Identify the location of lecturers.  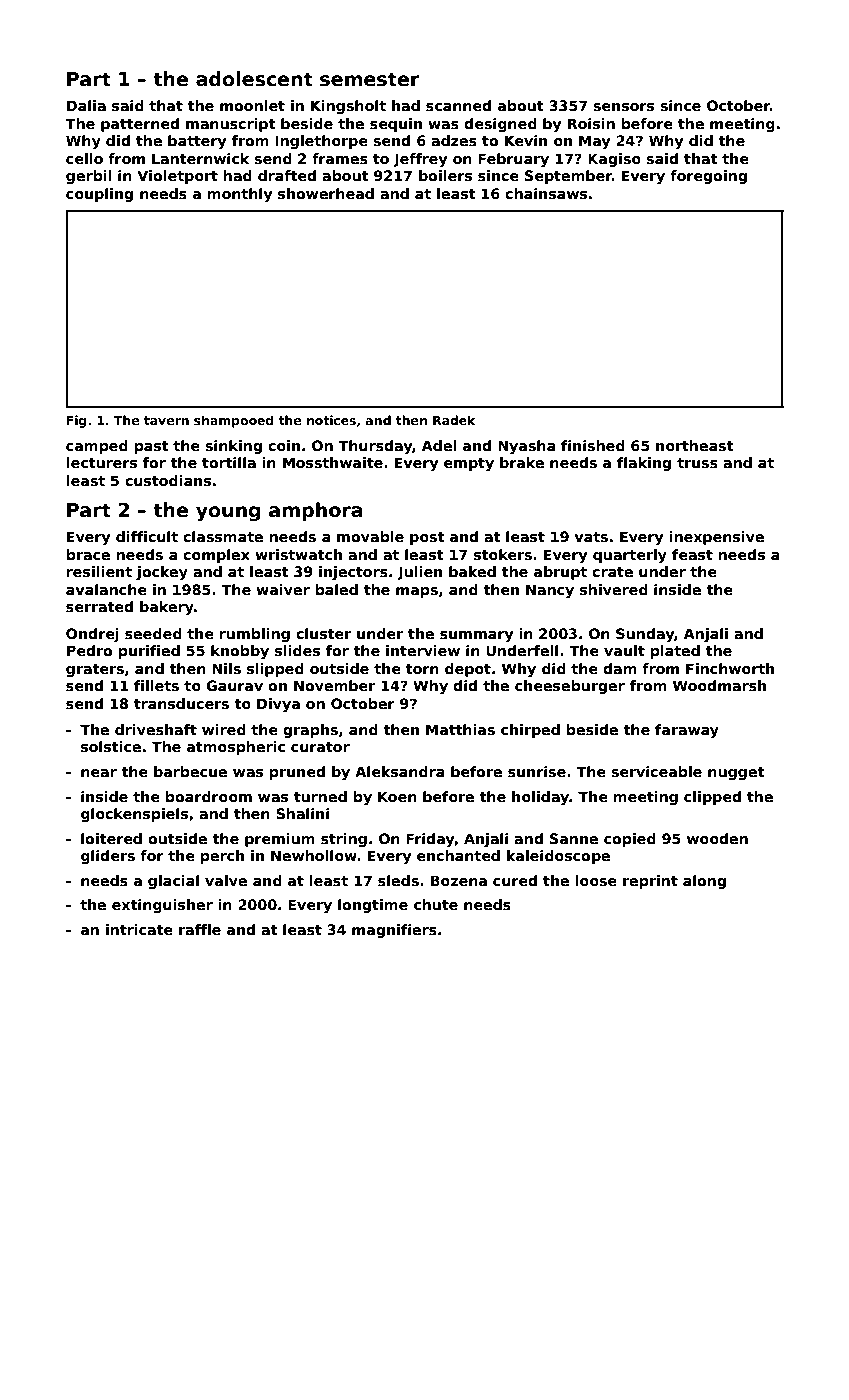
(102, 462).
